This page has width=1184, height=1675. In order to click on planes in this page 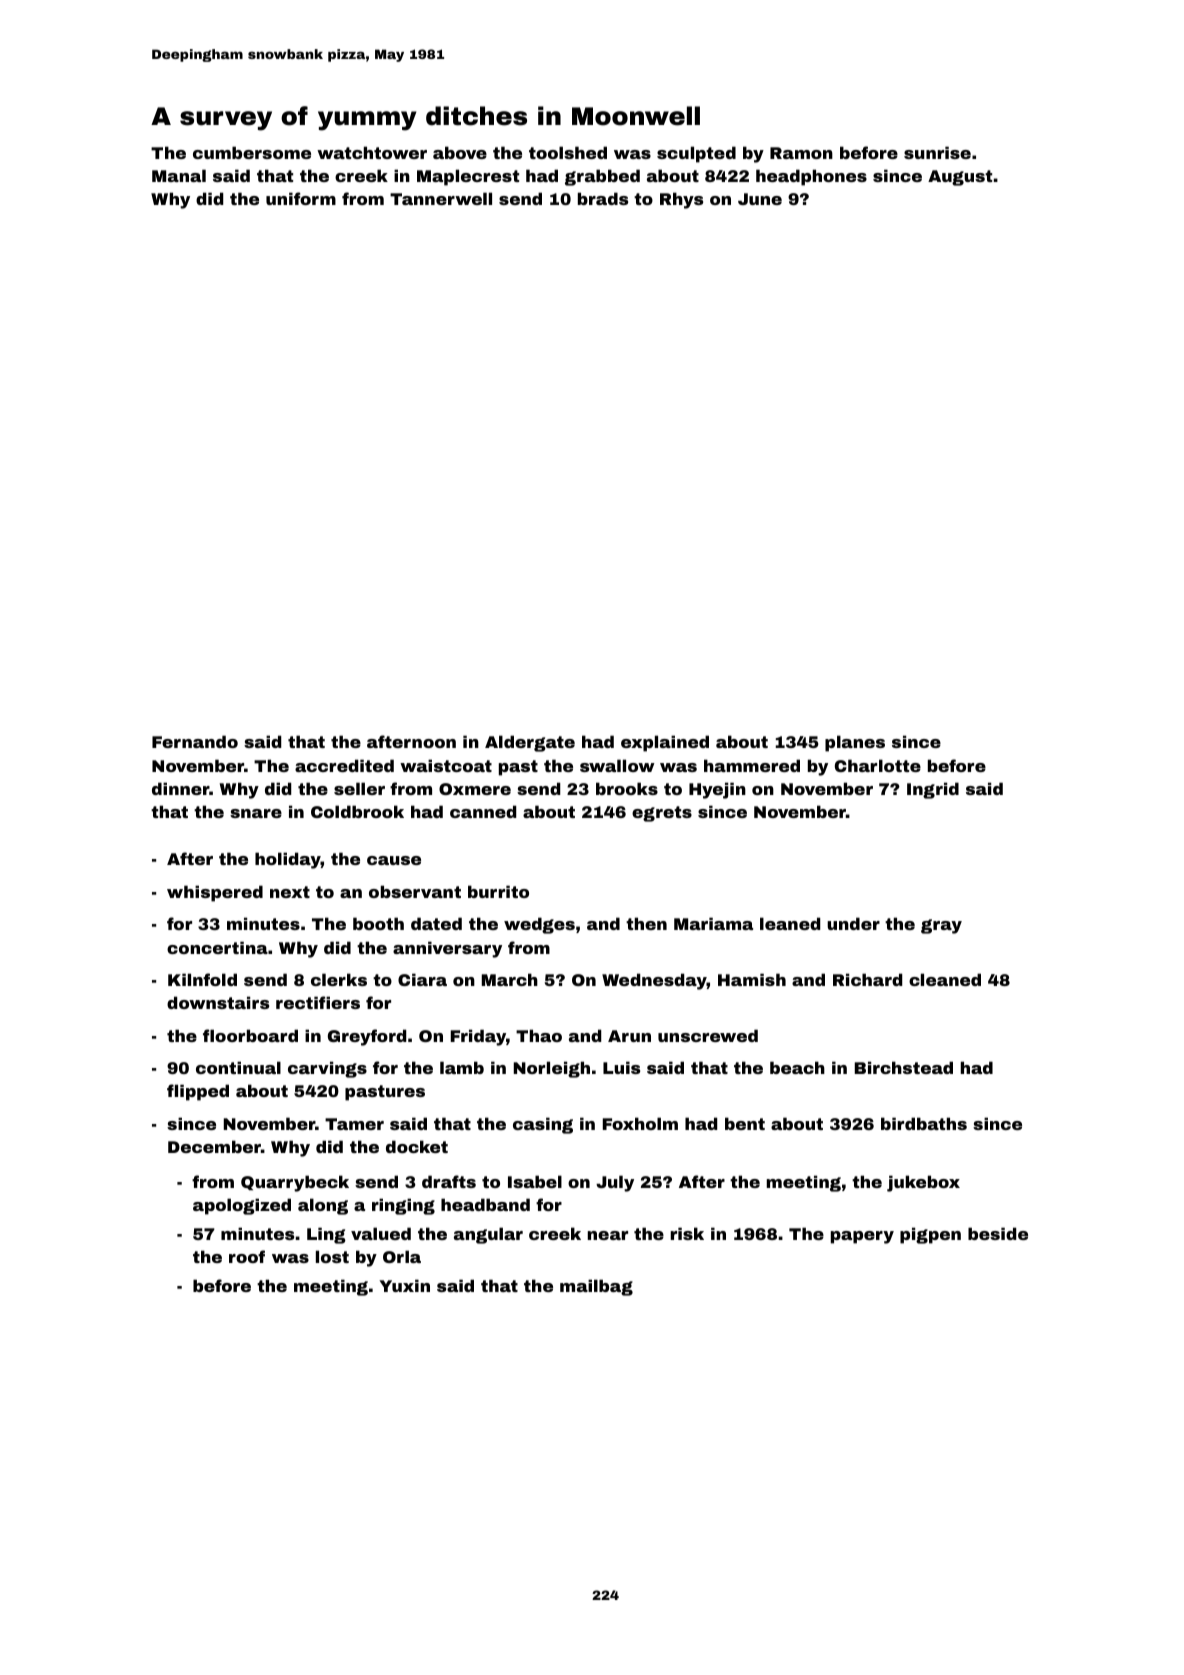, I will do `click(855, 743)`.
